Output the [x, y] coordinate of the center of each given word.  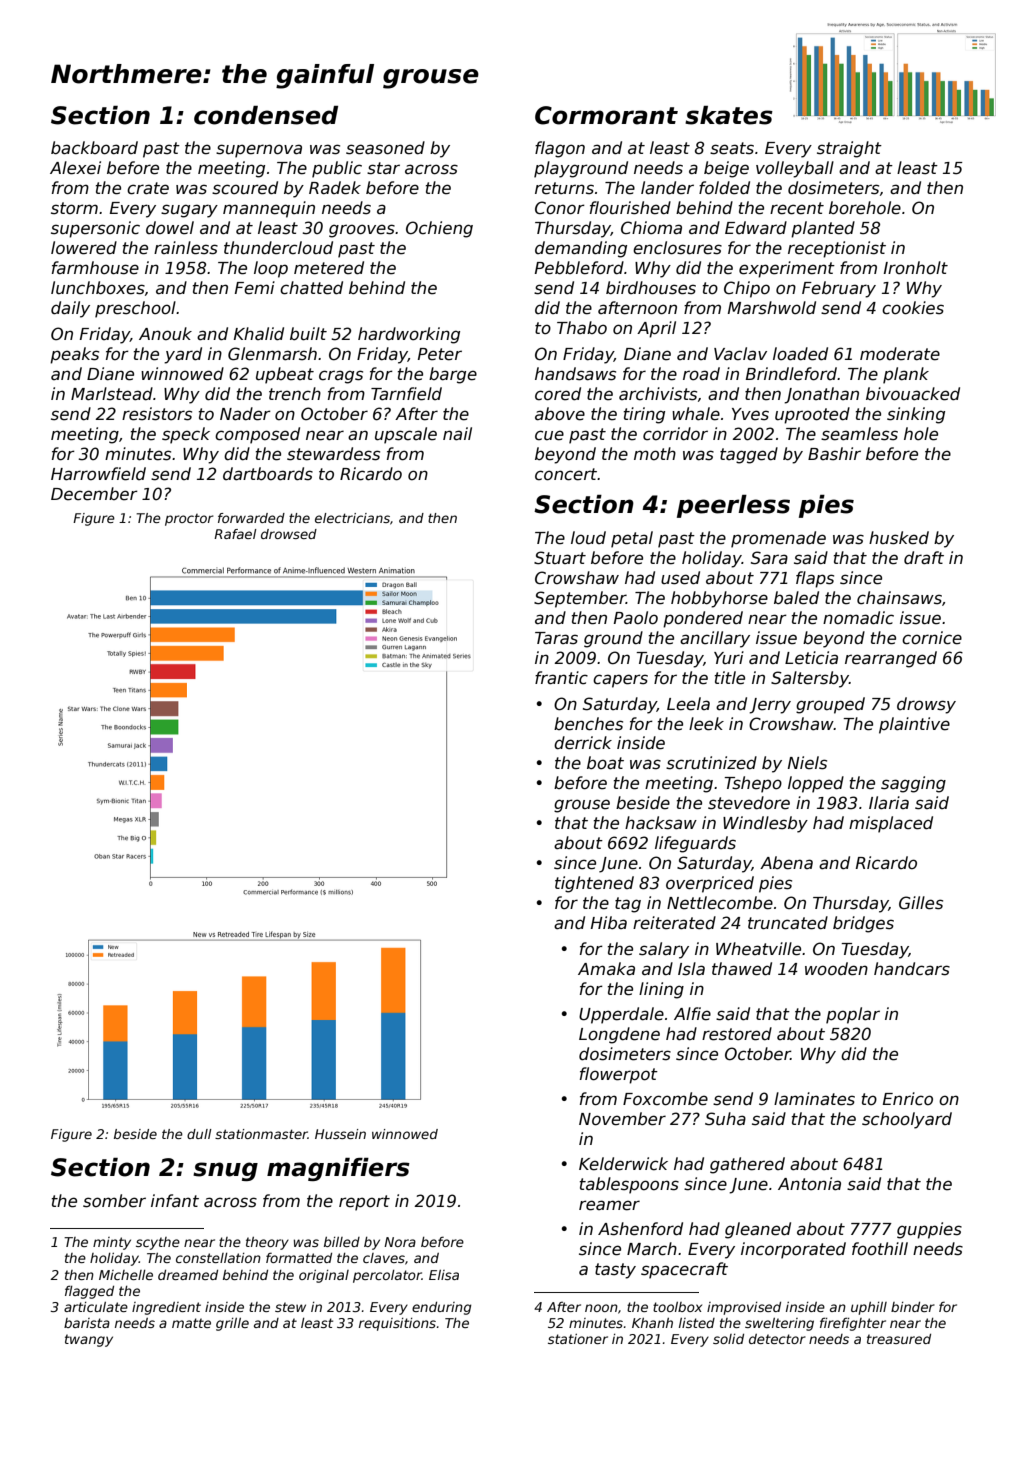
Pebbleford [579, 268]
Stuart [560, 558]
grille [232, 1324]
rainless [186, 248]
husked [899, 538]
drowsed [289, 534]
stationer [578, 1339]
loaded [800, 354]
